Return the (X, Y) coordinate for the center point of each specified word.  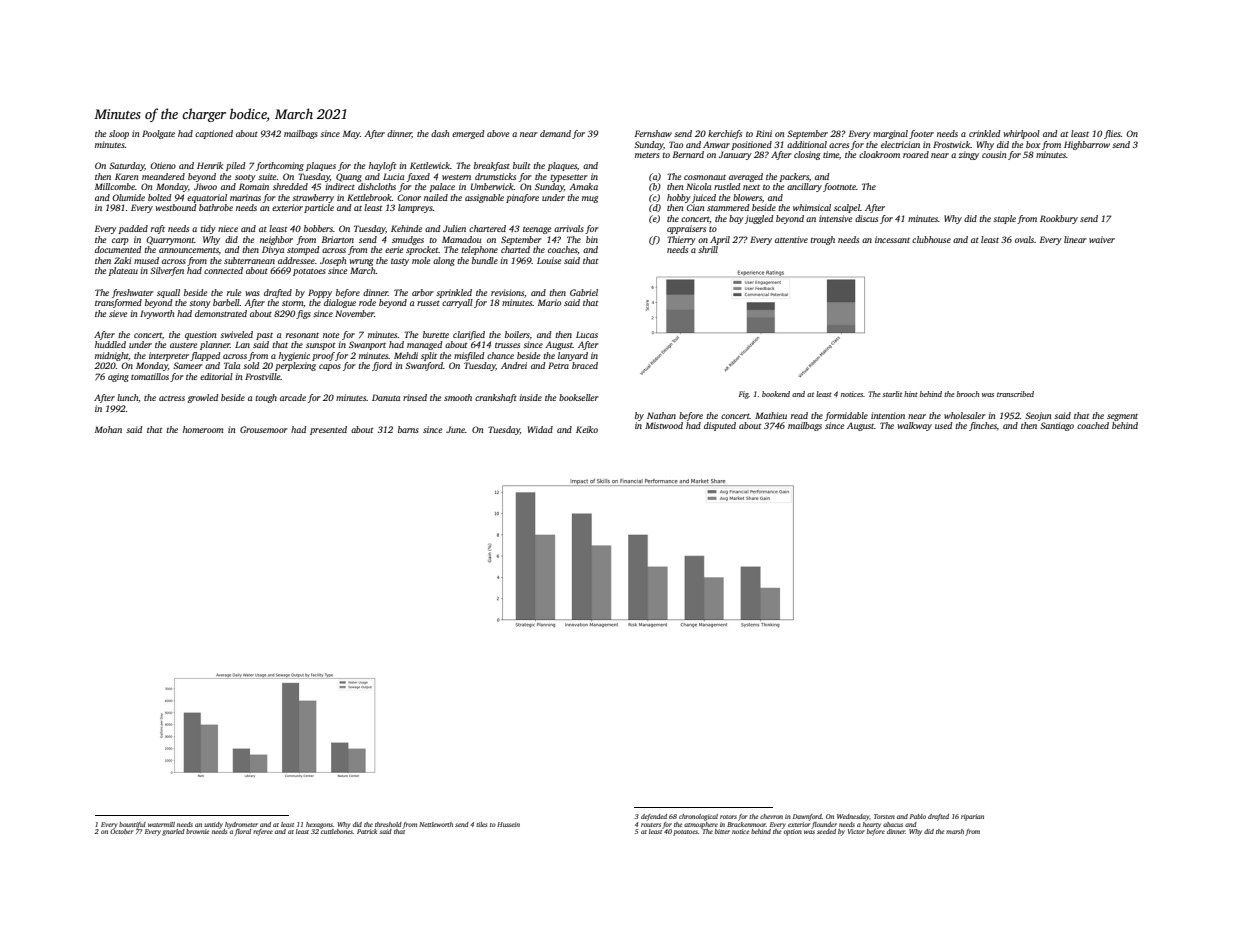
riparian (972, 817)
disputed (720, 426)
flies (1112, 134)
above (498, 133)
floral (242, 832)
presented (328, 430)
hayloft (383, 166)
